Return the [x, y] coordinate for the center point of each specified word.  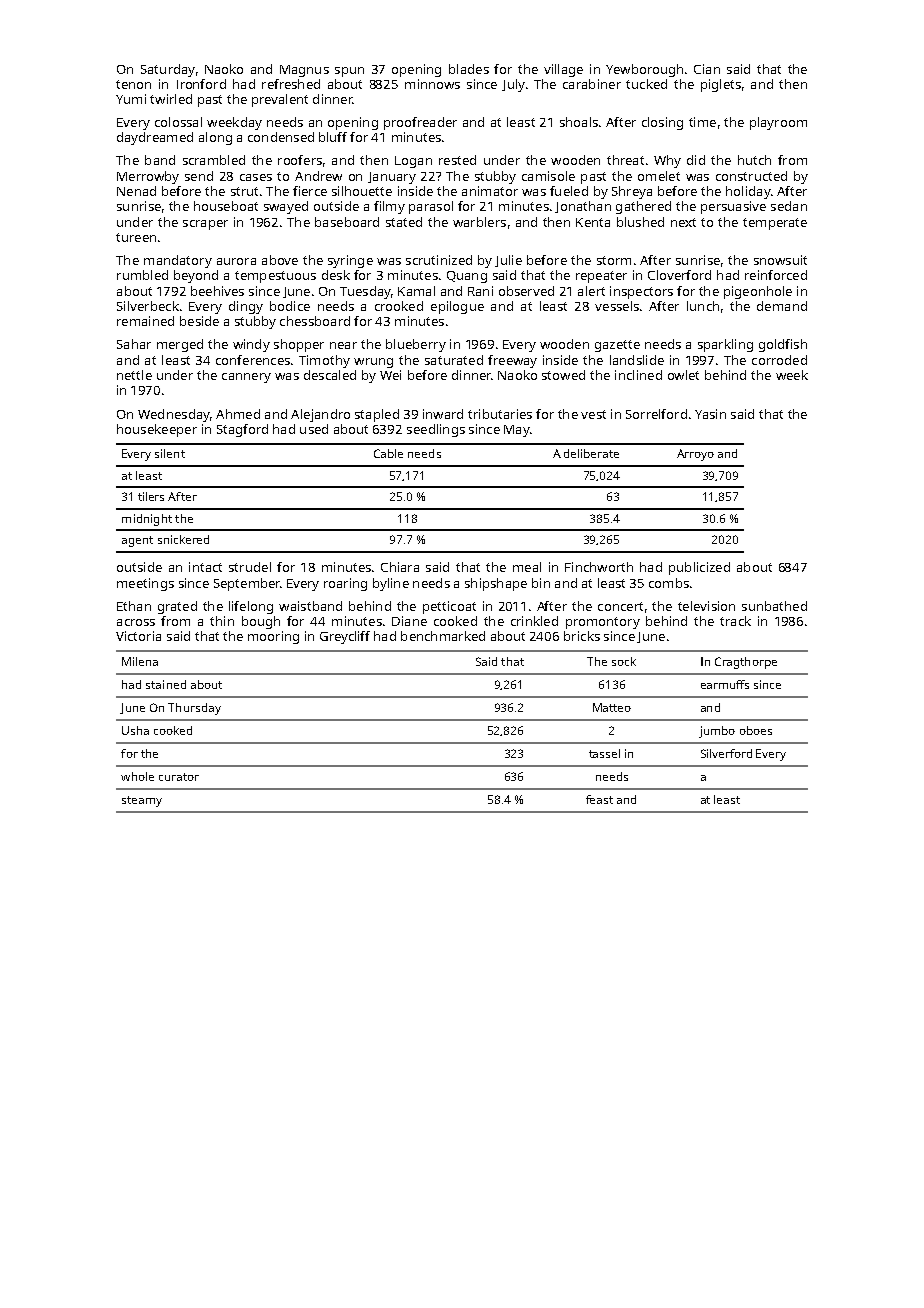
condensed [281, 137]
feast [599, 799]
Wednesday [174, 415]
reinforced [776, 275]
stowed [563, 375]
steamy [142, 801]
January [392, 178]
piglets [721, 85]
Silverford [726, 753]
